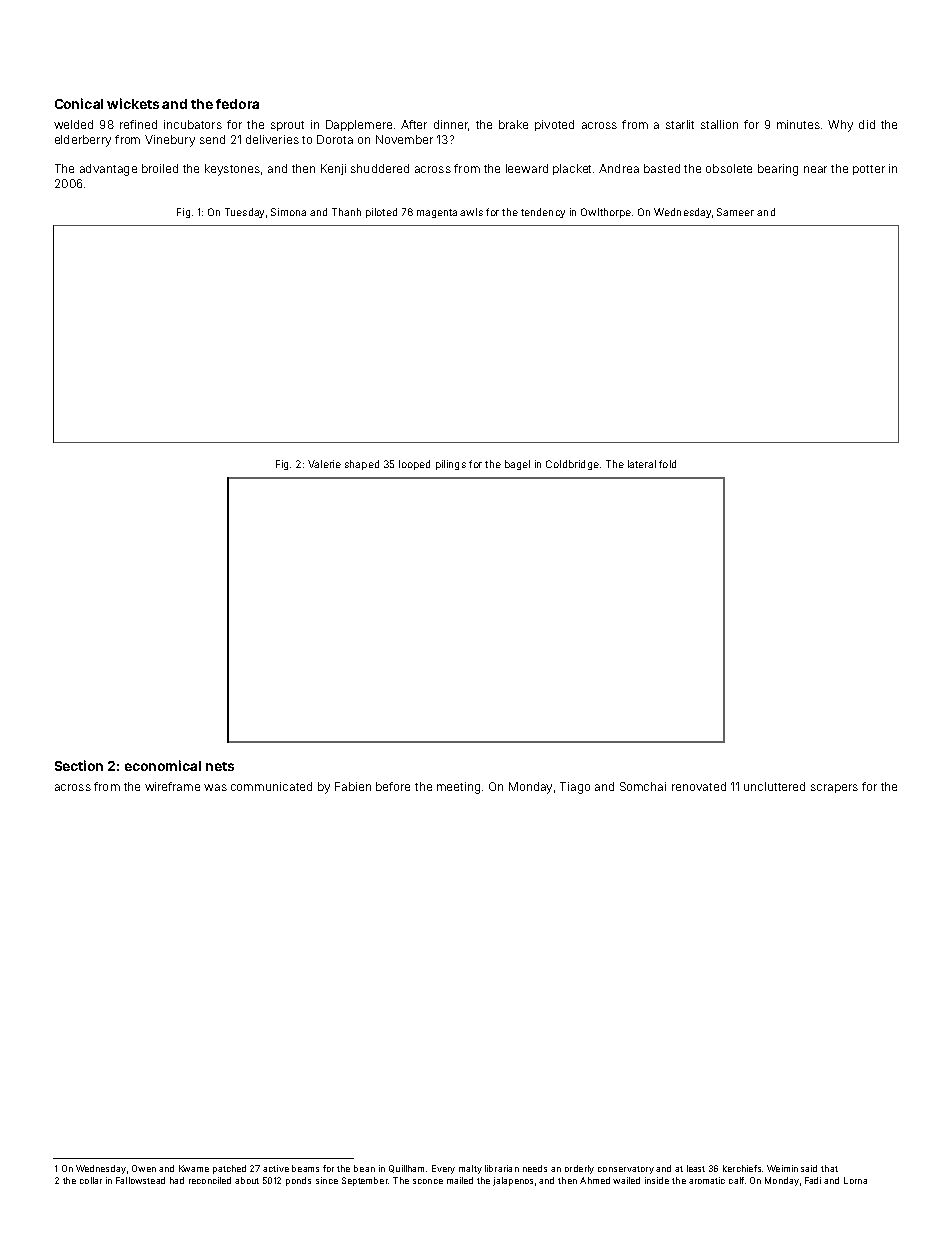 This page has width=952, height=1233. Describe the element at coordinates (699, 786) in the page. I see `renovated` at that location.
